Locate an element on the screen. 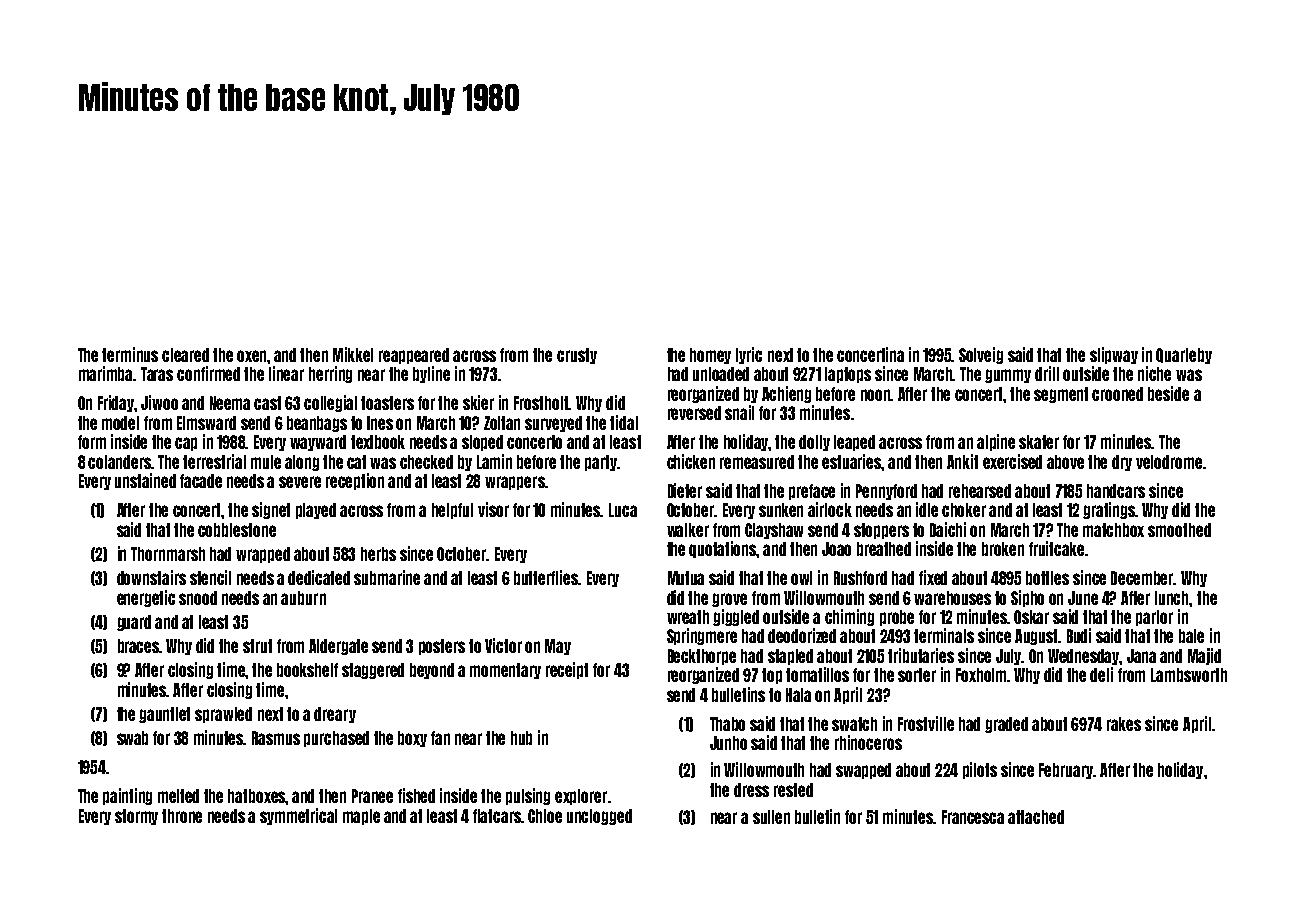 The width and height of the screenshot is (1308, 924). dreary is located at coordinates (335, 715).
